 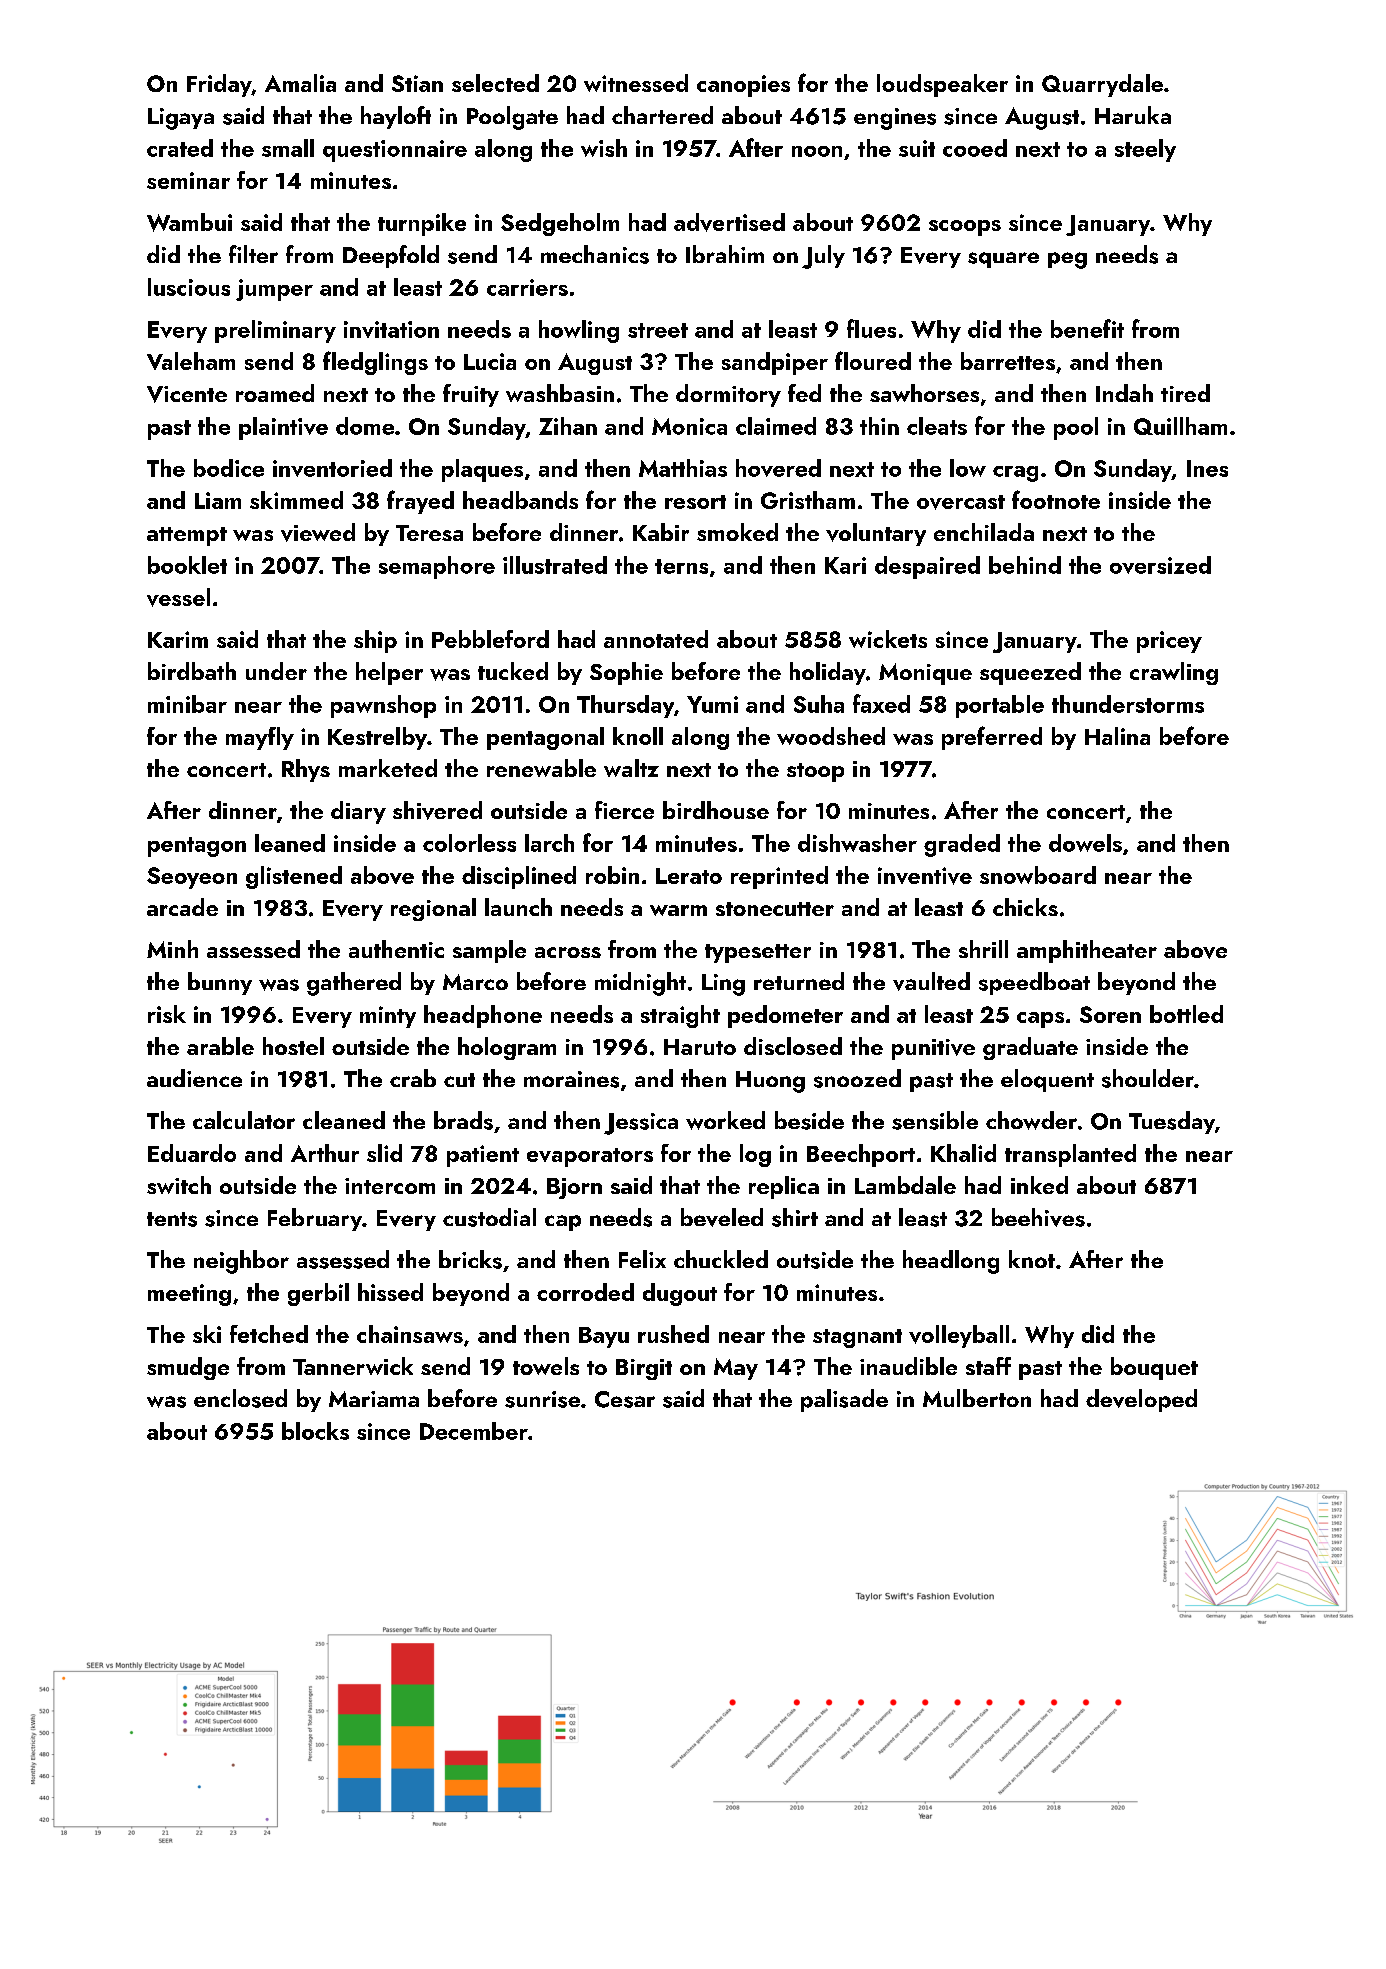 I want to click on blocks, so click(x=315, y=1431).
